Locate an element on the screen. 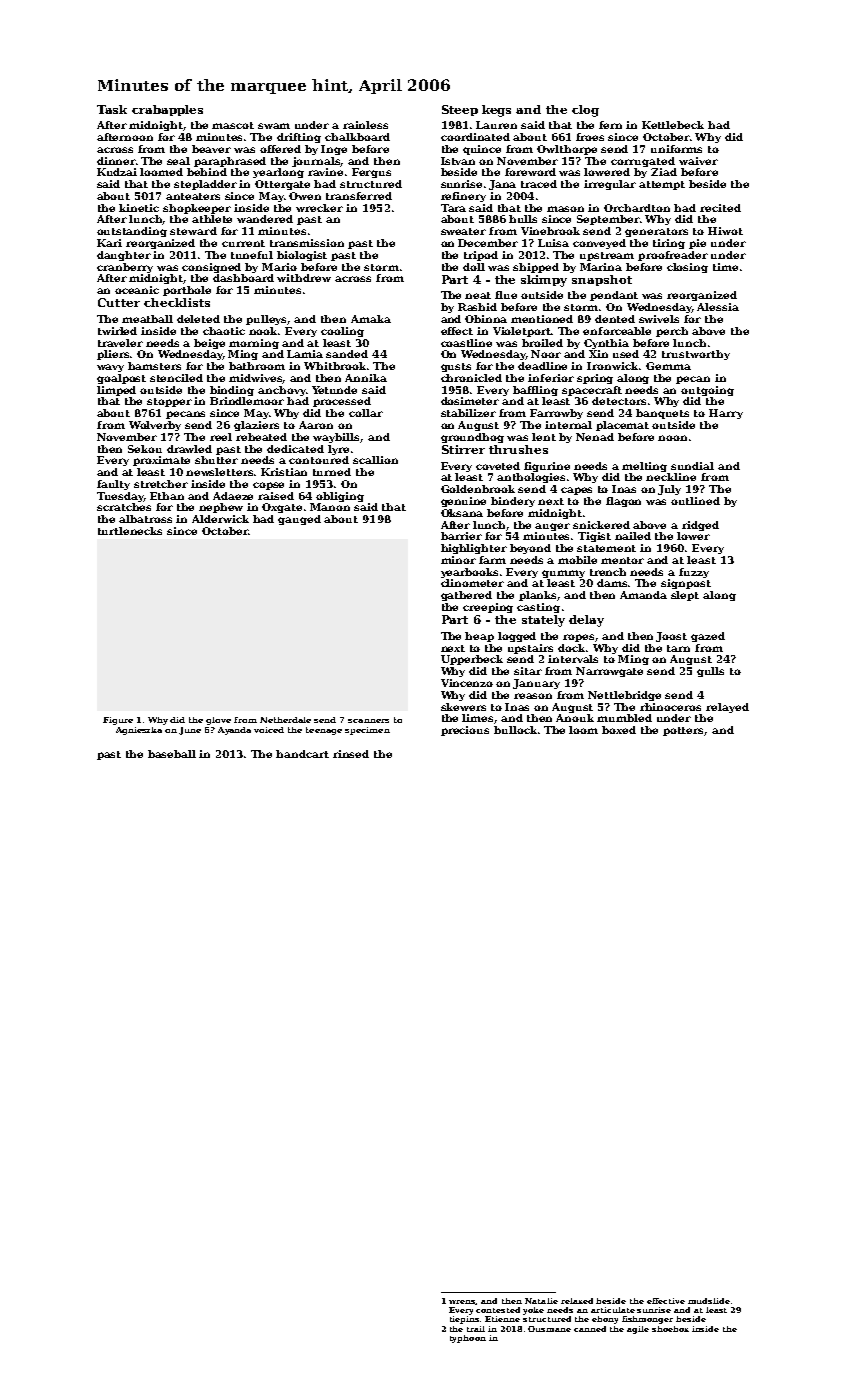  potters is located at coordinates (684, 731).
